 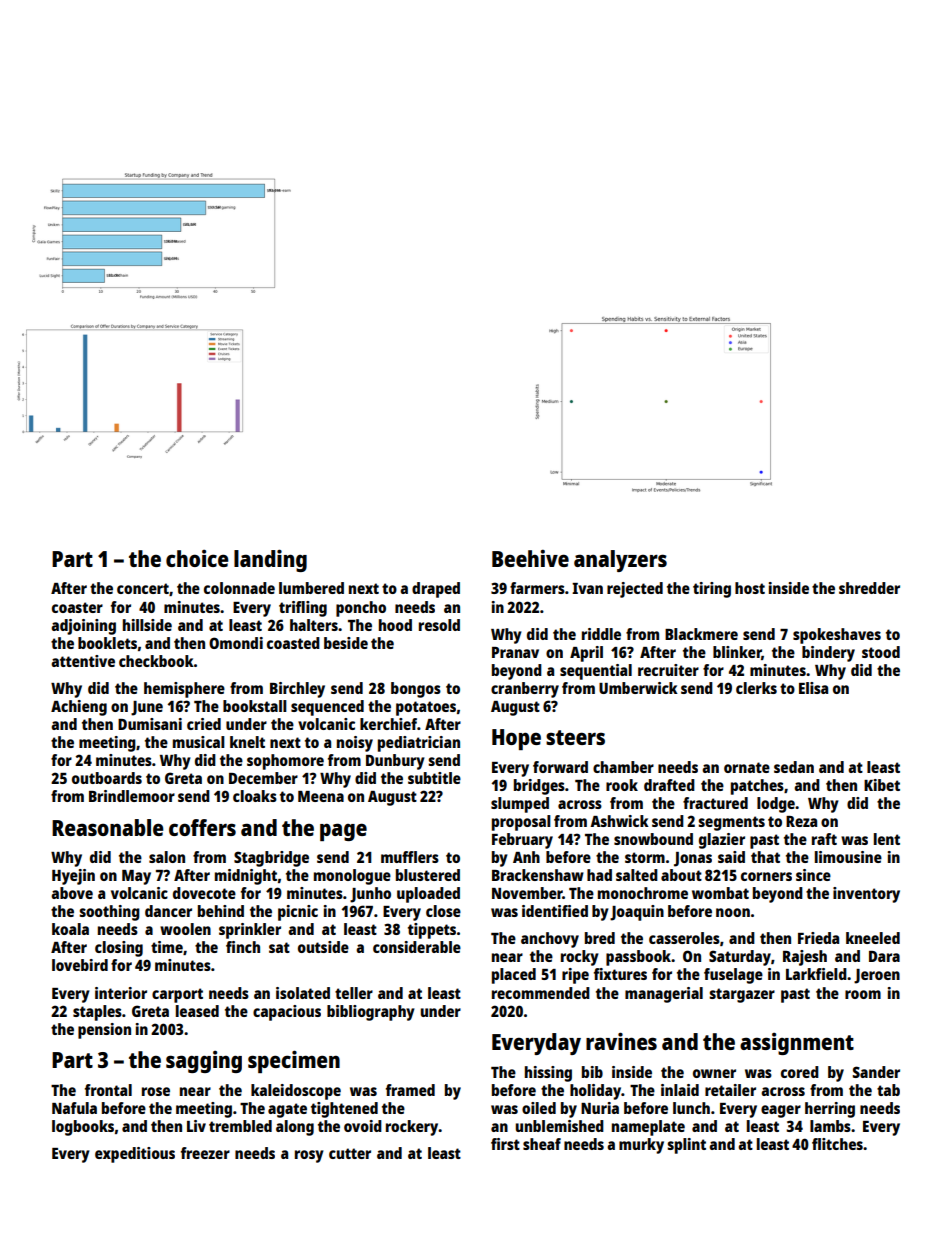 I want to click on ripe, so click(x=575, y=976).
